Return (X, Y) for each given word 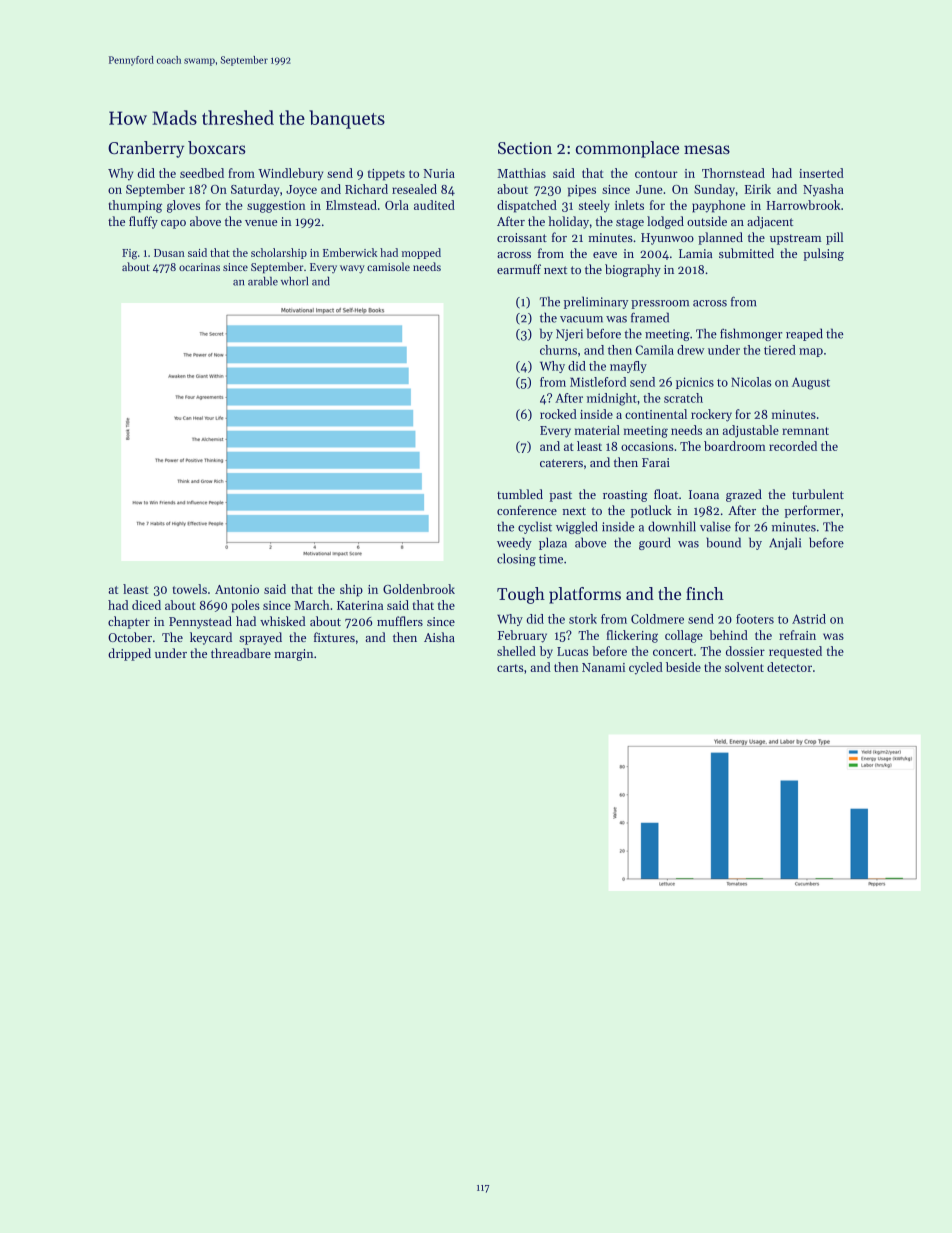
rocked (558, 414)
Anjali (785, 543)
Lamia (695, 253)
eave (605, 255)
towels (190, 589)
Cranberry (146, 149)
